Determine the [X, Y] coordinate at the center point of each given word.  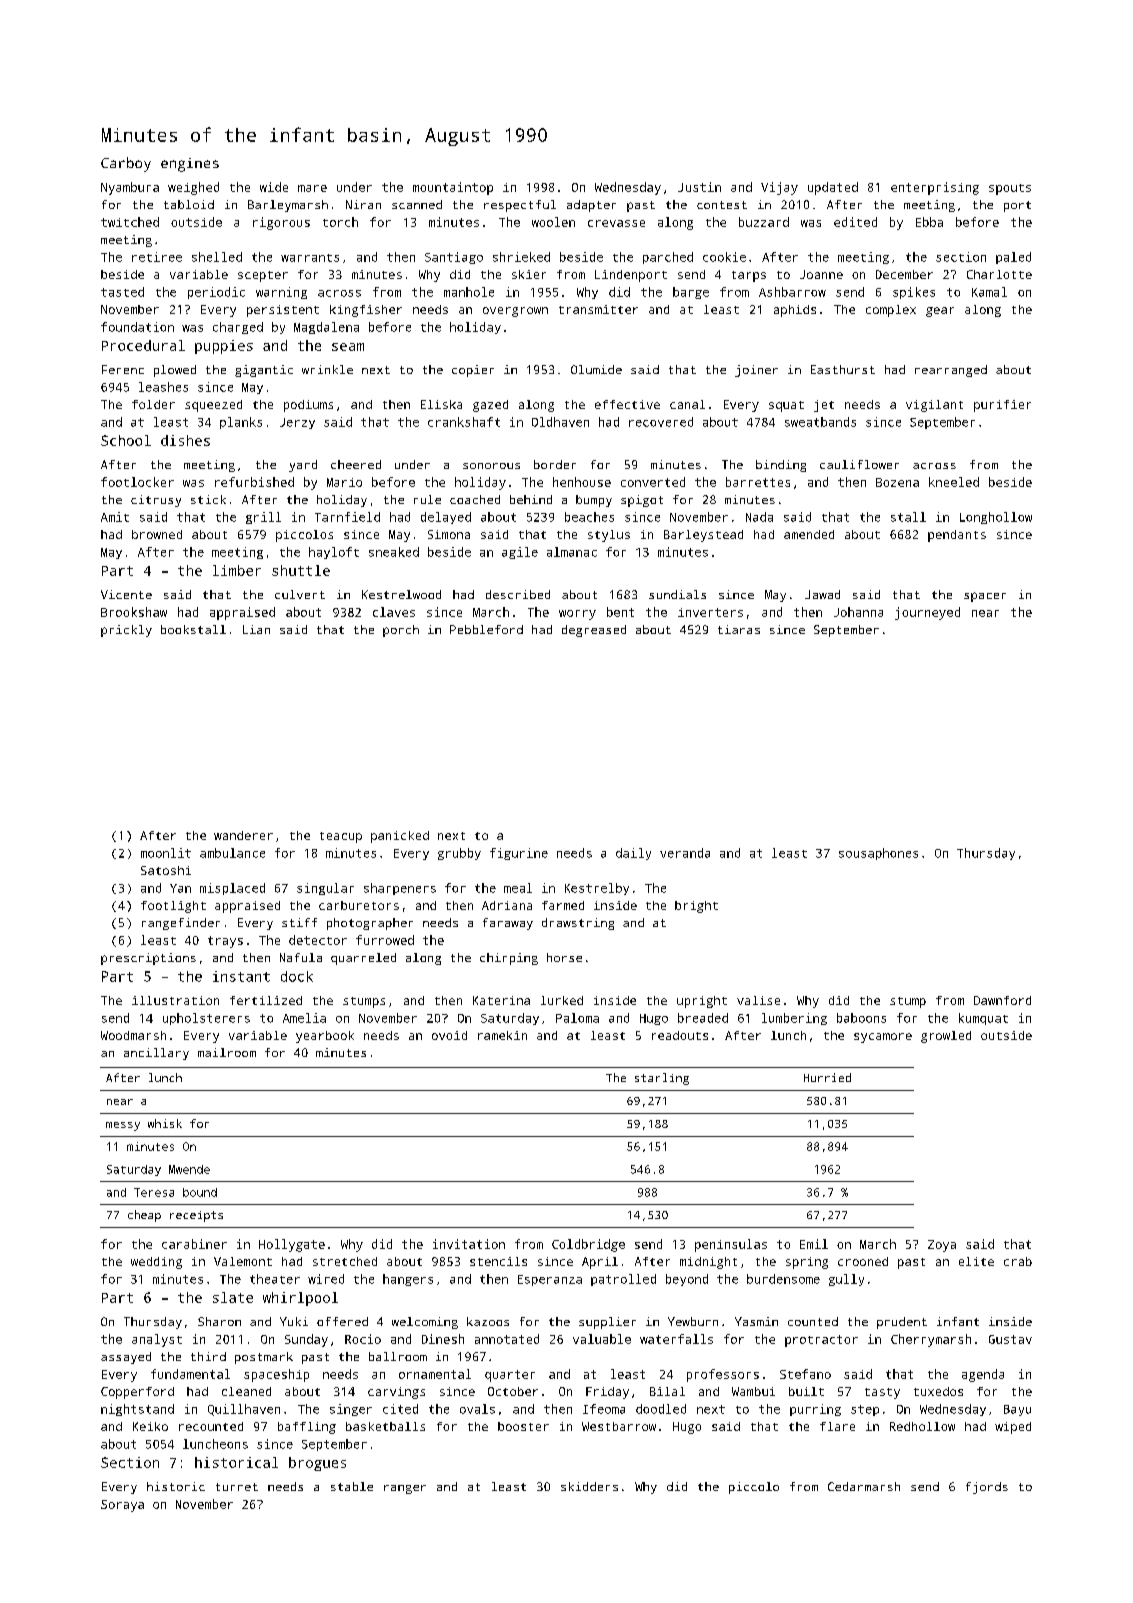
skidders [589, 1486]
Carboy [126, 164]
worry [577, 615]
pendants [957, 536]
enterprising [935, 188]
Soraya [122, 1506]
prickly [126, 631]
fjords [987, 1488]
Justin [699, 187]
